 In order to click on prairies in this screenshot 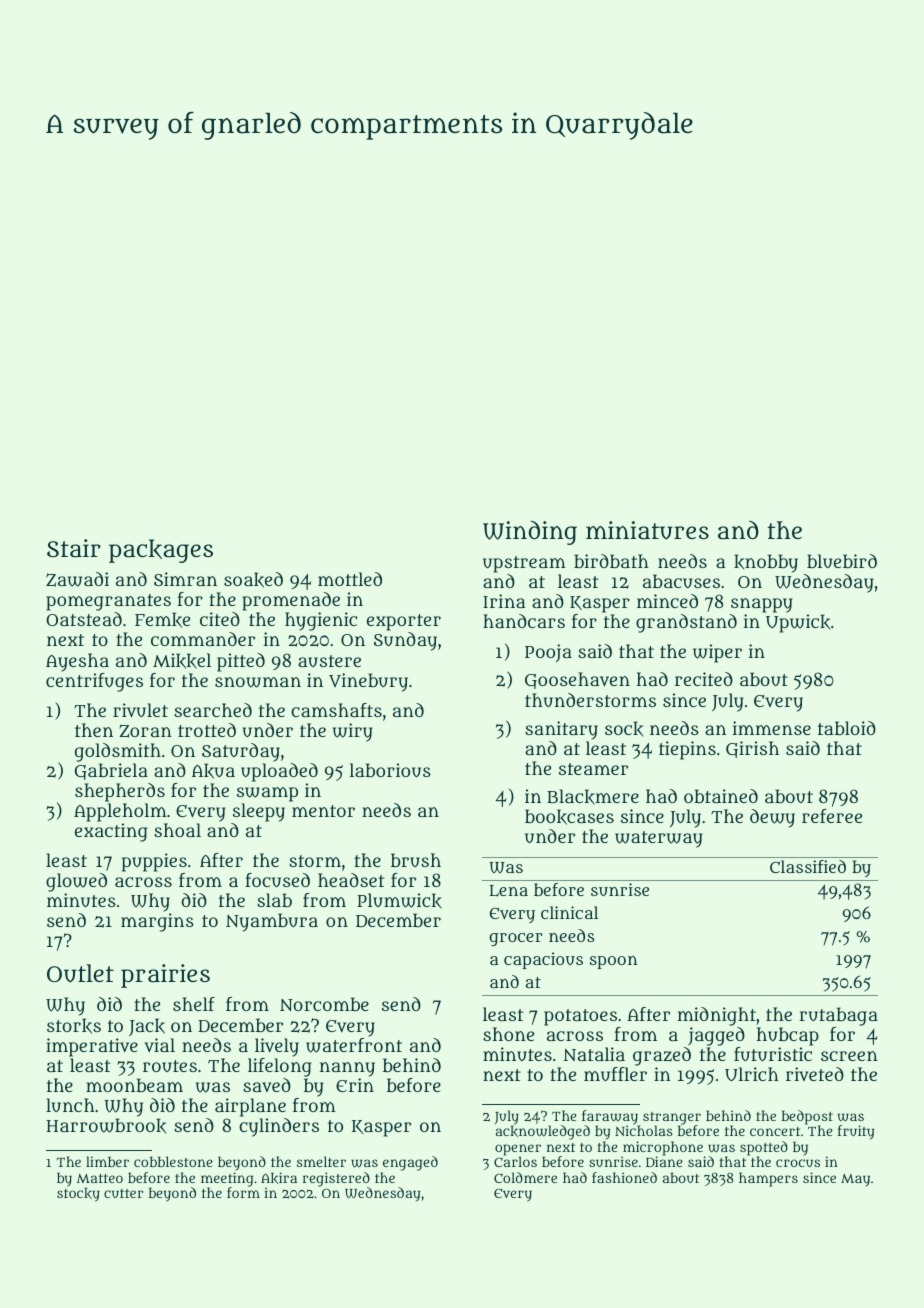, I will do `click(165, 976)`.
